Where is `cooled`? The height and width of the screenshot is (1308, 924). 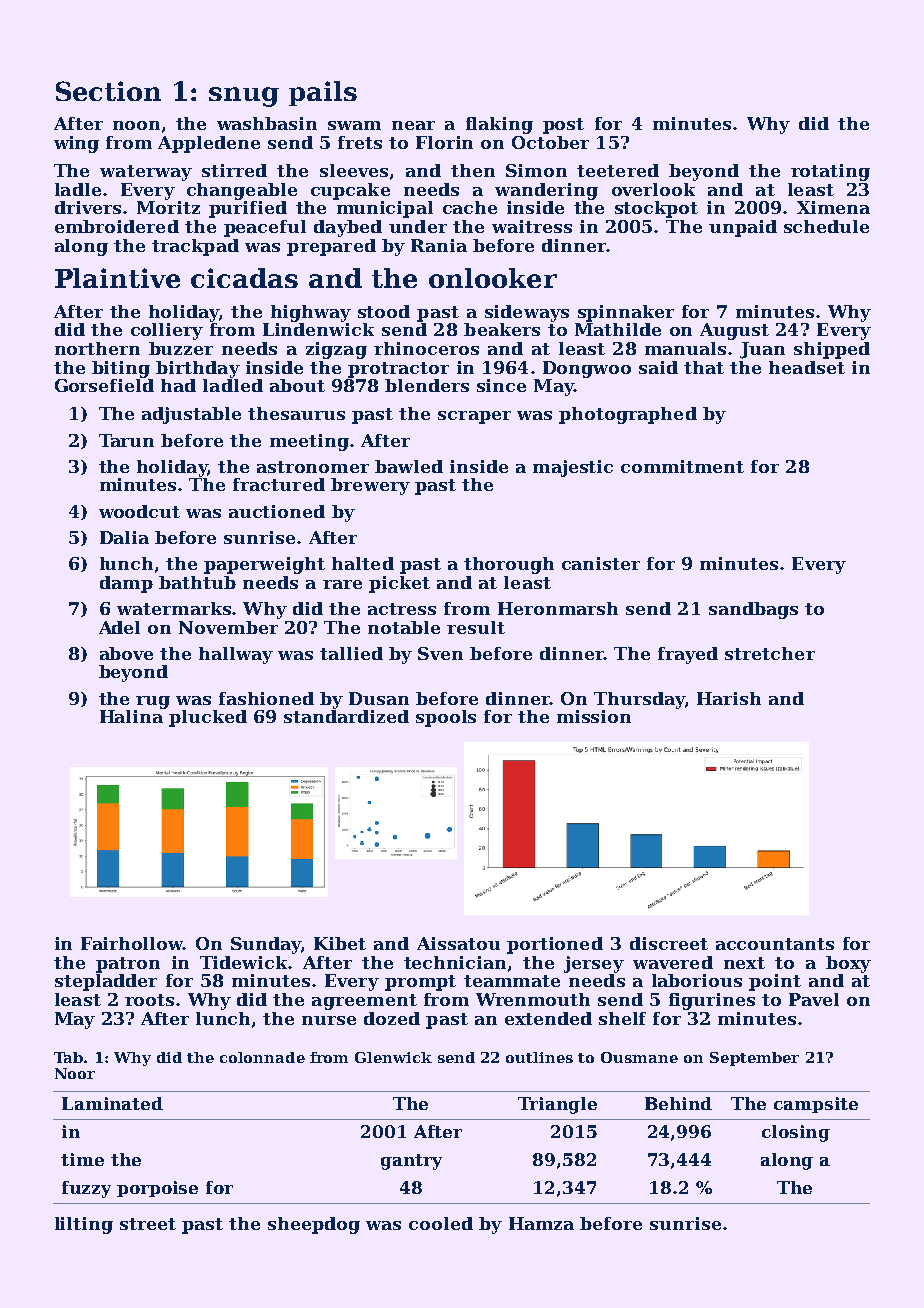
cooled is located at coordinates (441, 1223).
